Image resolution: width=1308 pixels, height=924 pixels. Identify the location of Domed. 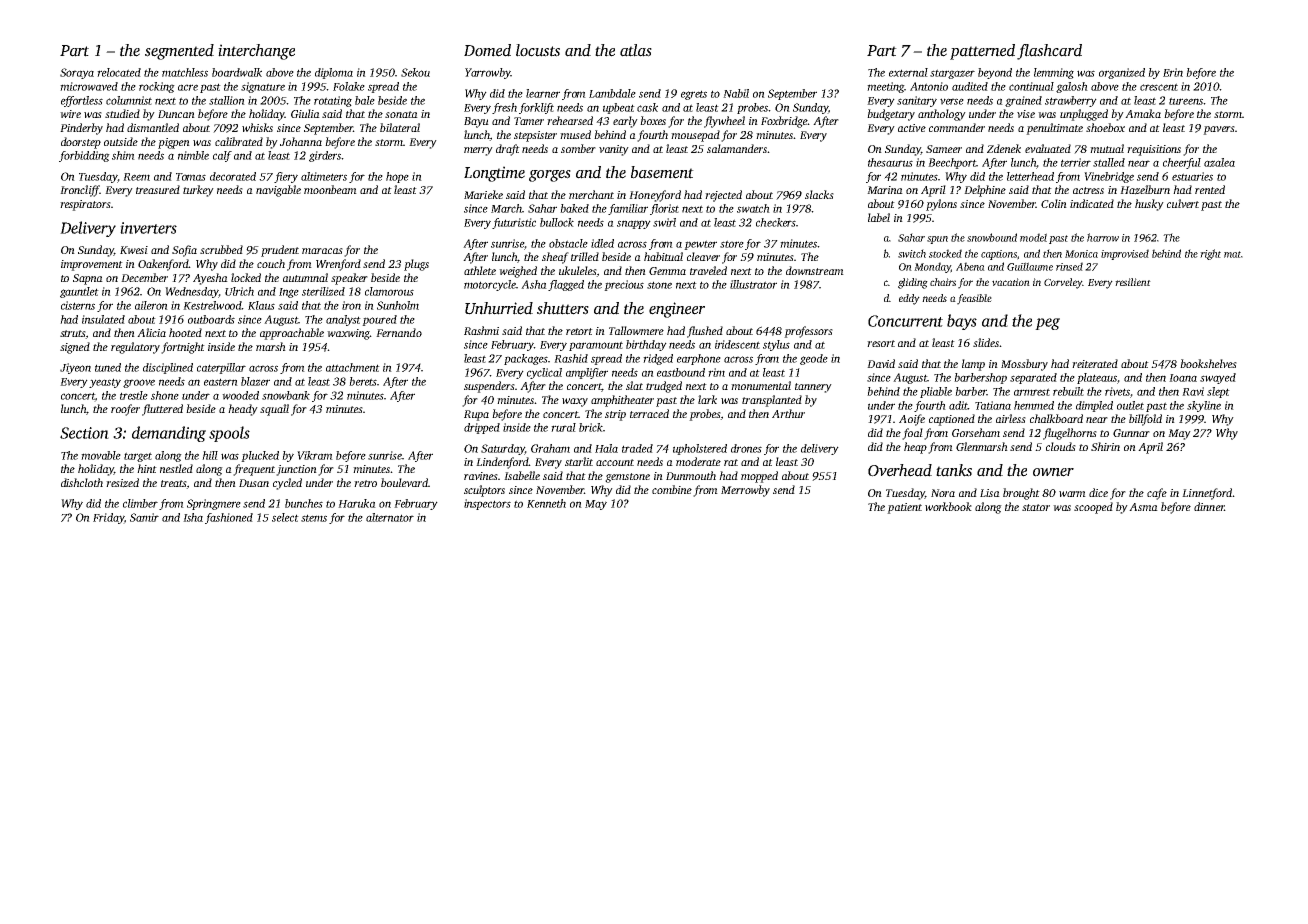
(487, 50).
